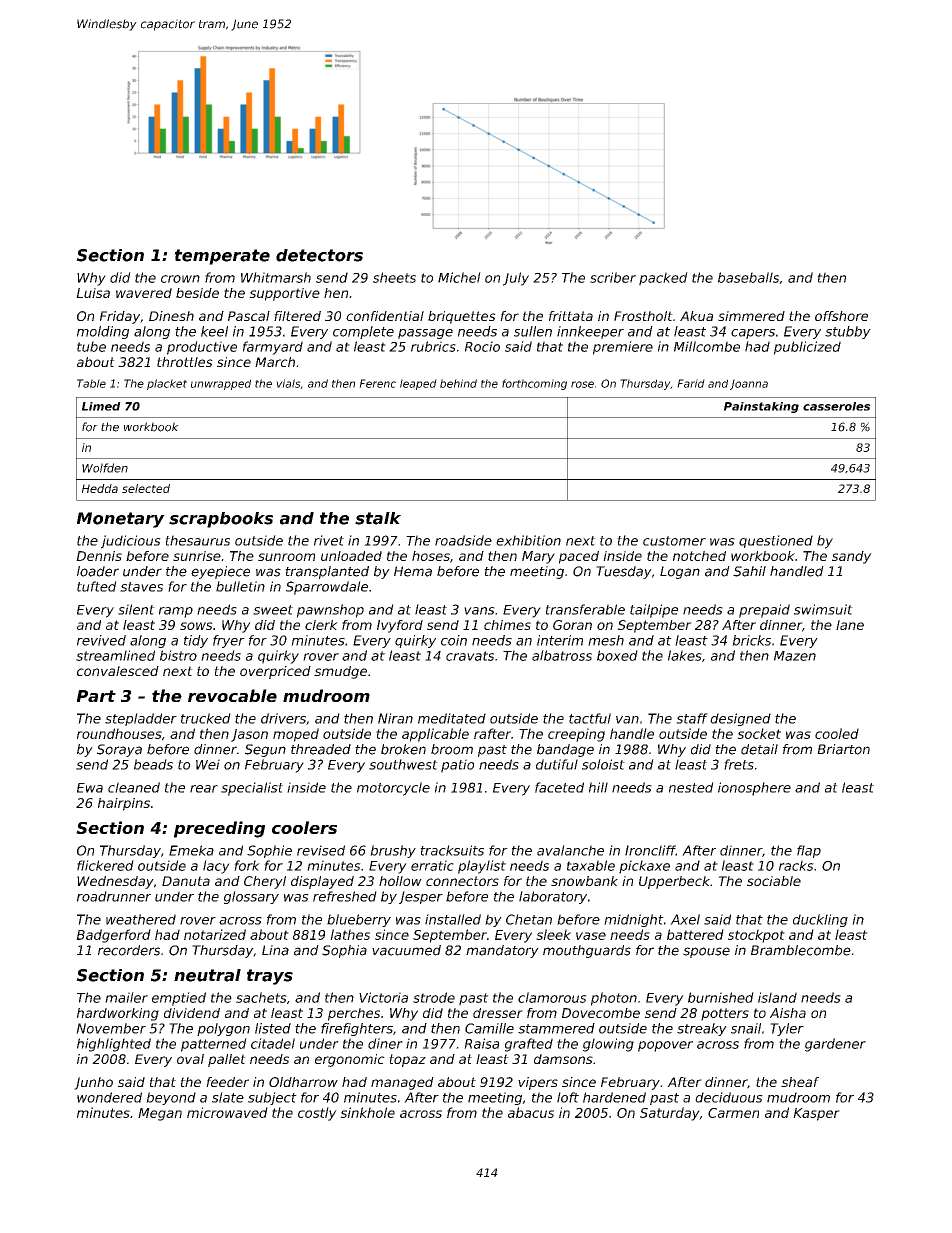 The height and width of the screenshot is (1233, 952). What do you see at coordinates (654, 611) in the screenshot?
I see `tailpipe` at bounding box center [654, 611].
